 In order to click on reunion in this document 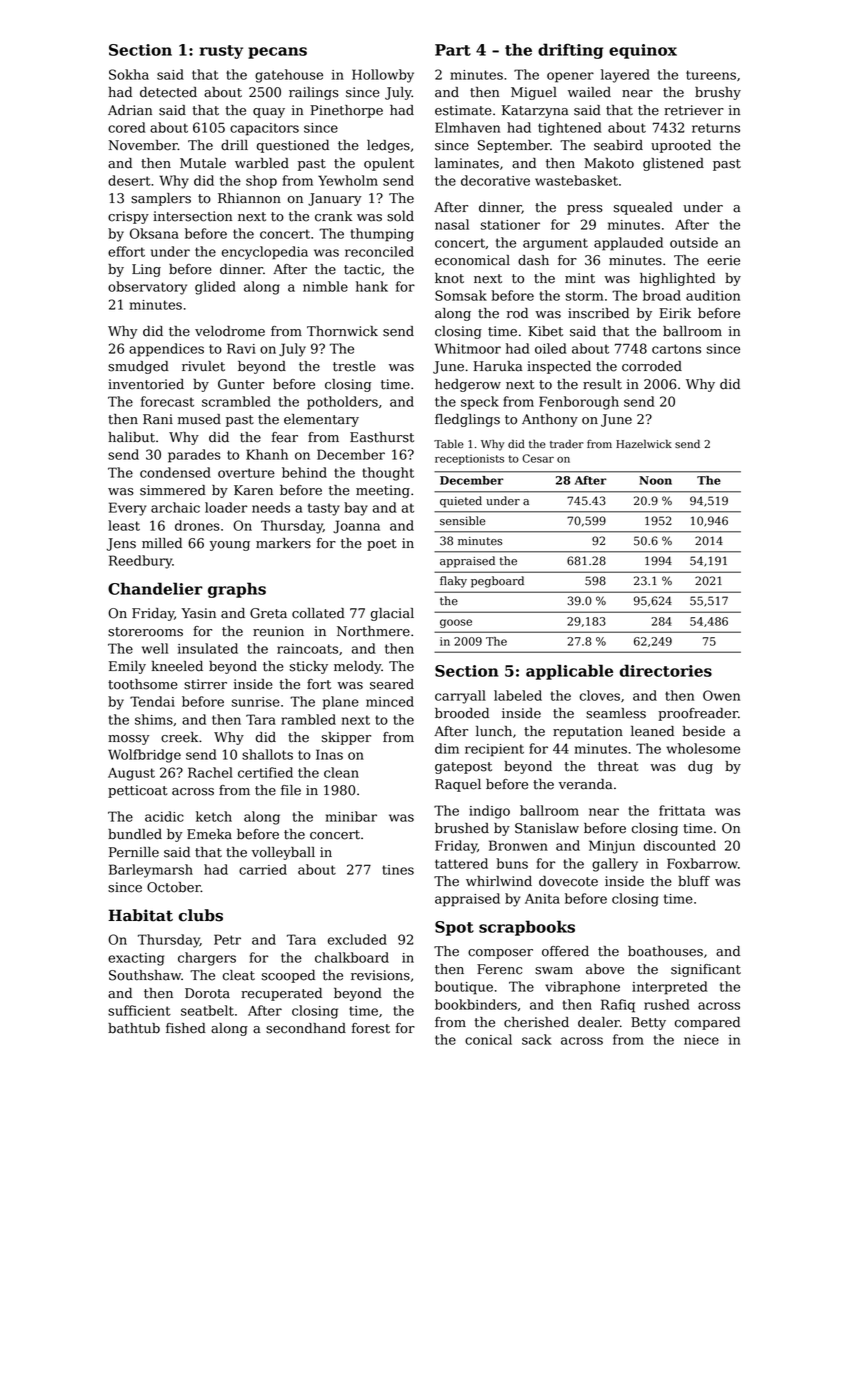, I will do `click(278, 631)`.
